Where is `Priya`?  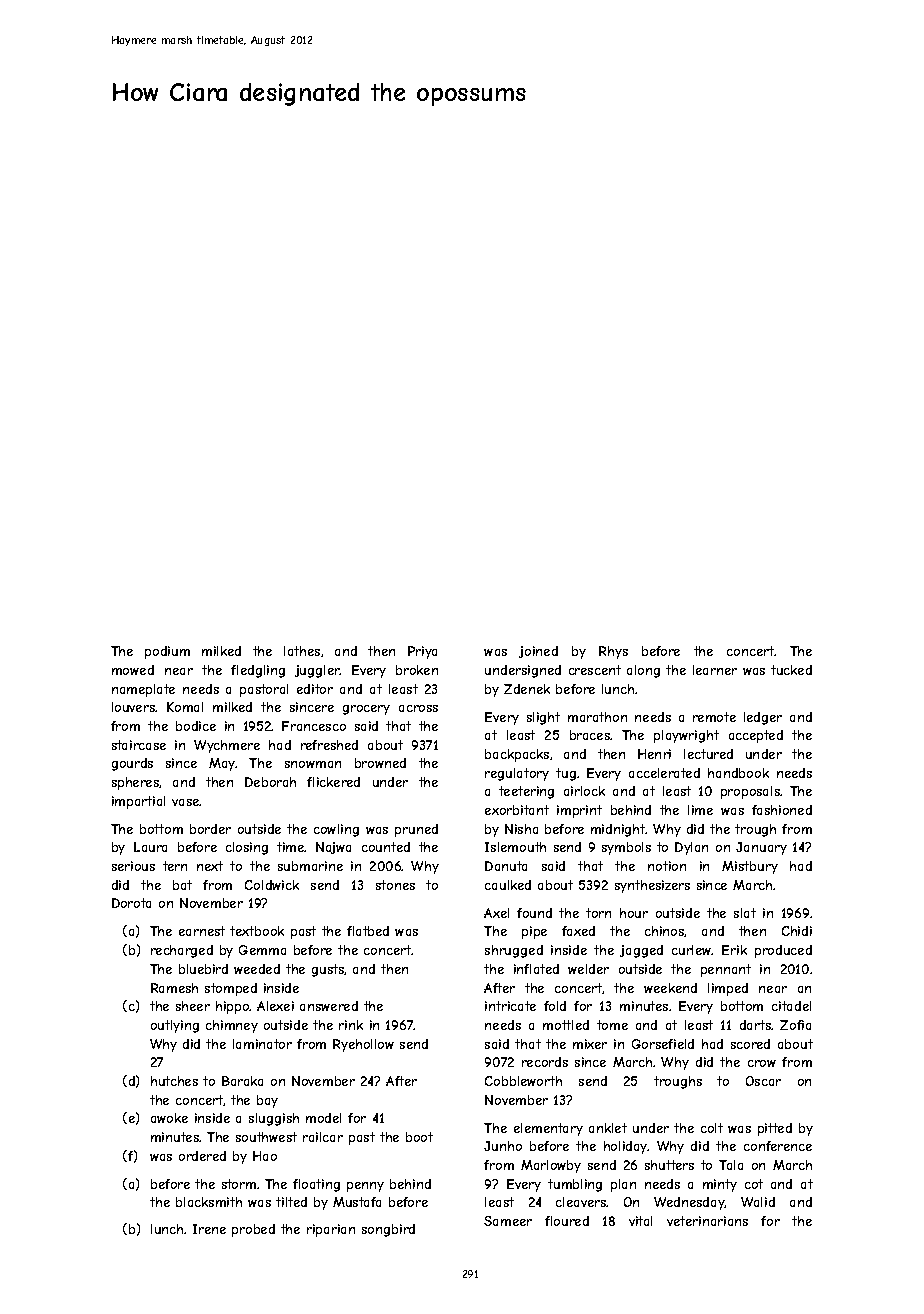 Priya is located at coordinates (422, 652).
